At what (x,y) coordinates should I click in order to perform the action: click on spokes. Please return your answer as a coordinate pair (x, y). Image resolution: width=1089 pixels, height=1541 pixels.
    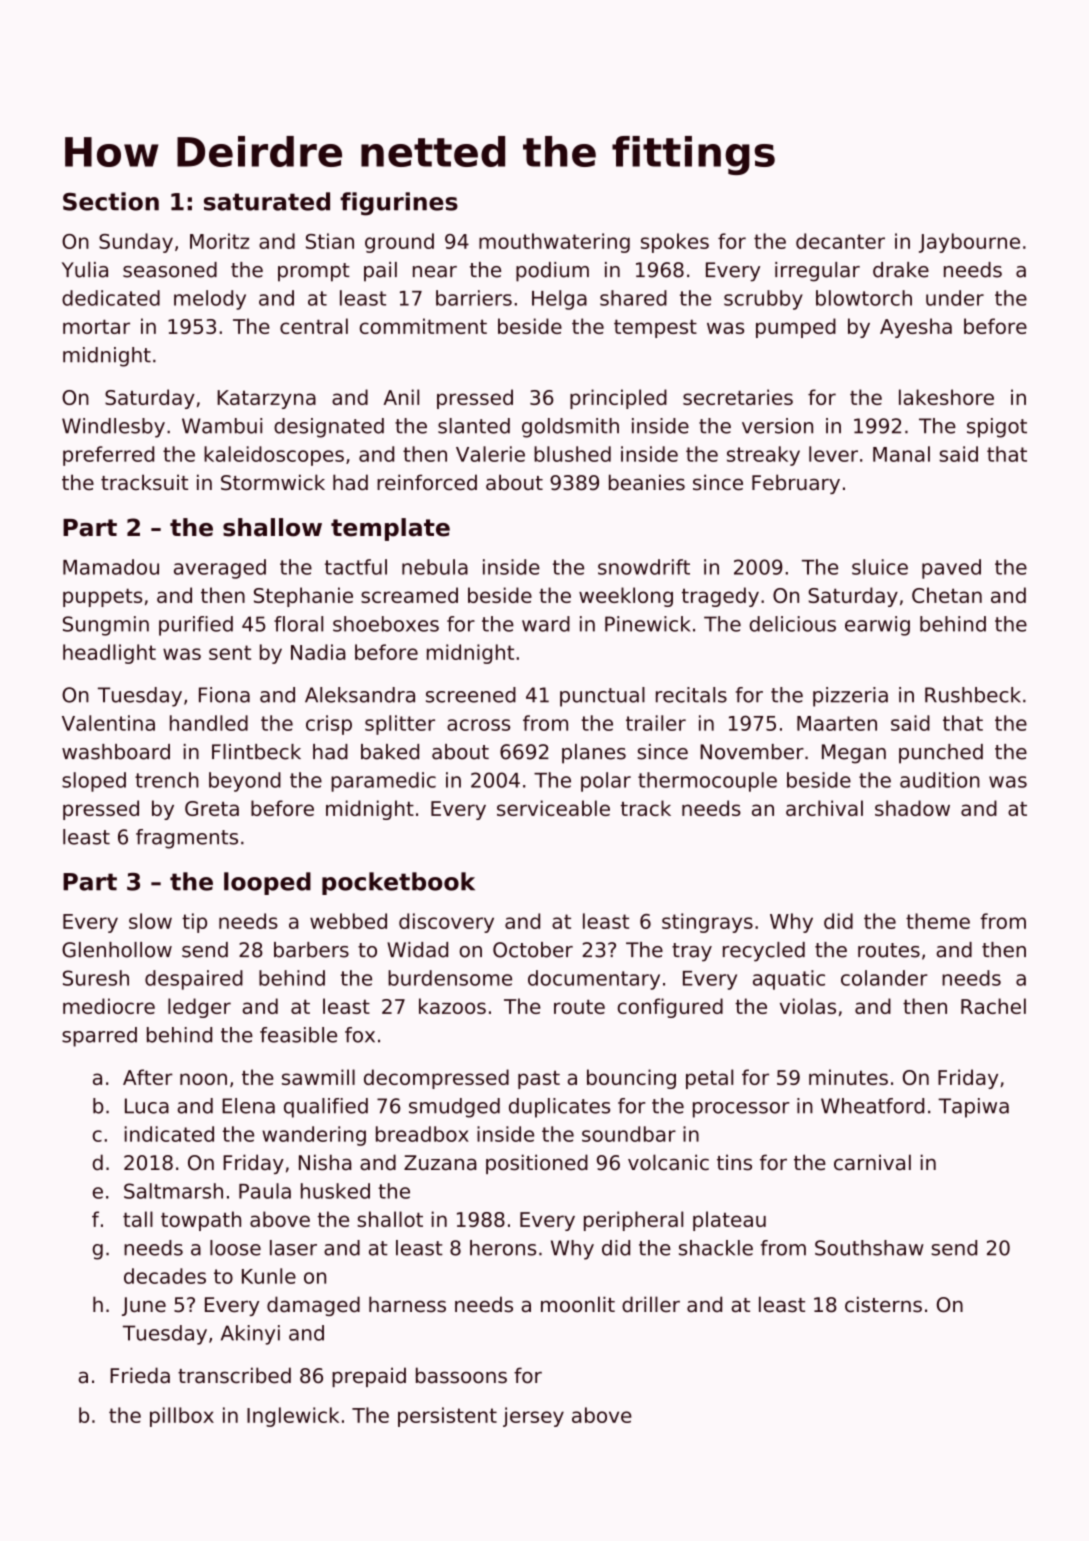
    Looking at the image, I should click on (675, 243).
